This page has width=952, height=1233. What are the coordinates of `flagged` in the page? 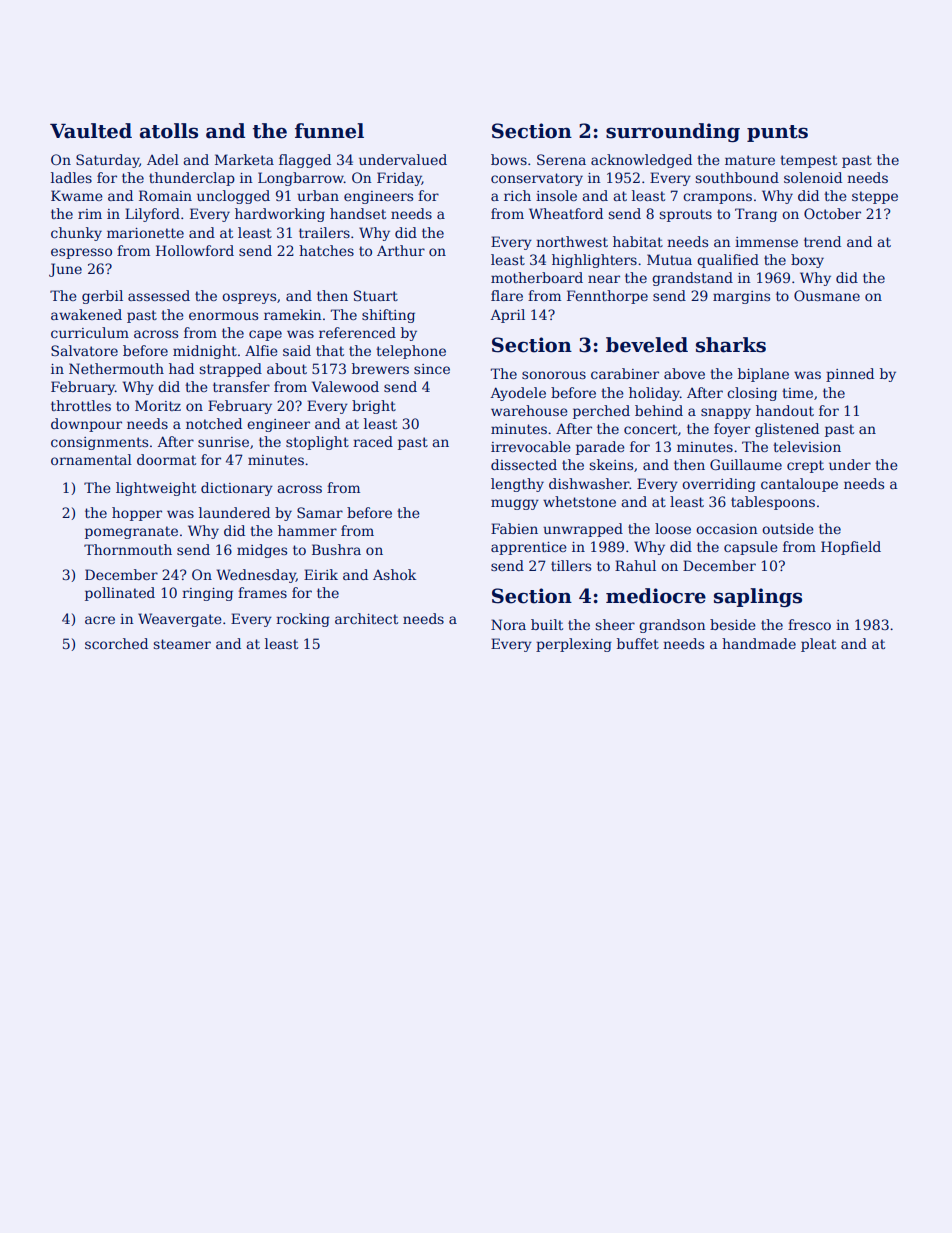 It's located at (305, 161).
